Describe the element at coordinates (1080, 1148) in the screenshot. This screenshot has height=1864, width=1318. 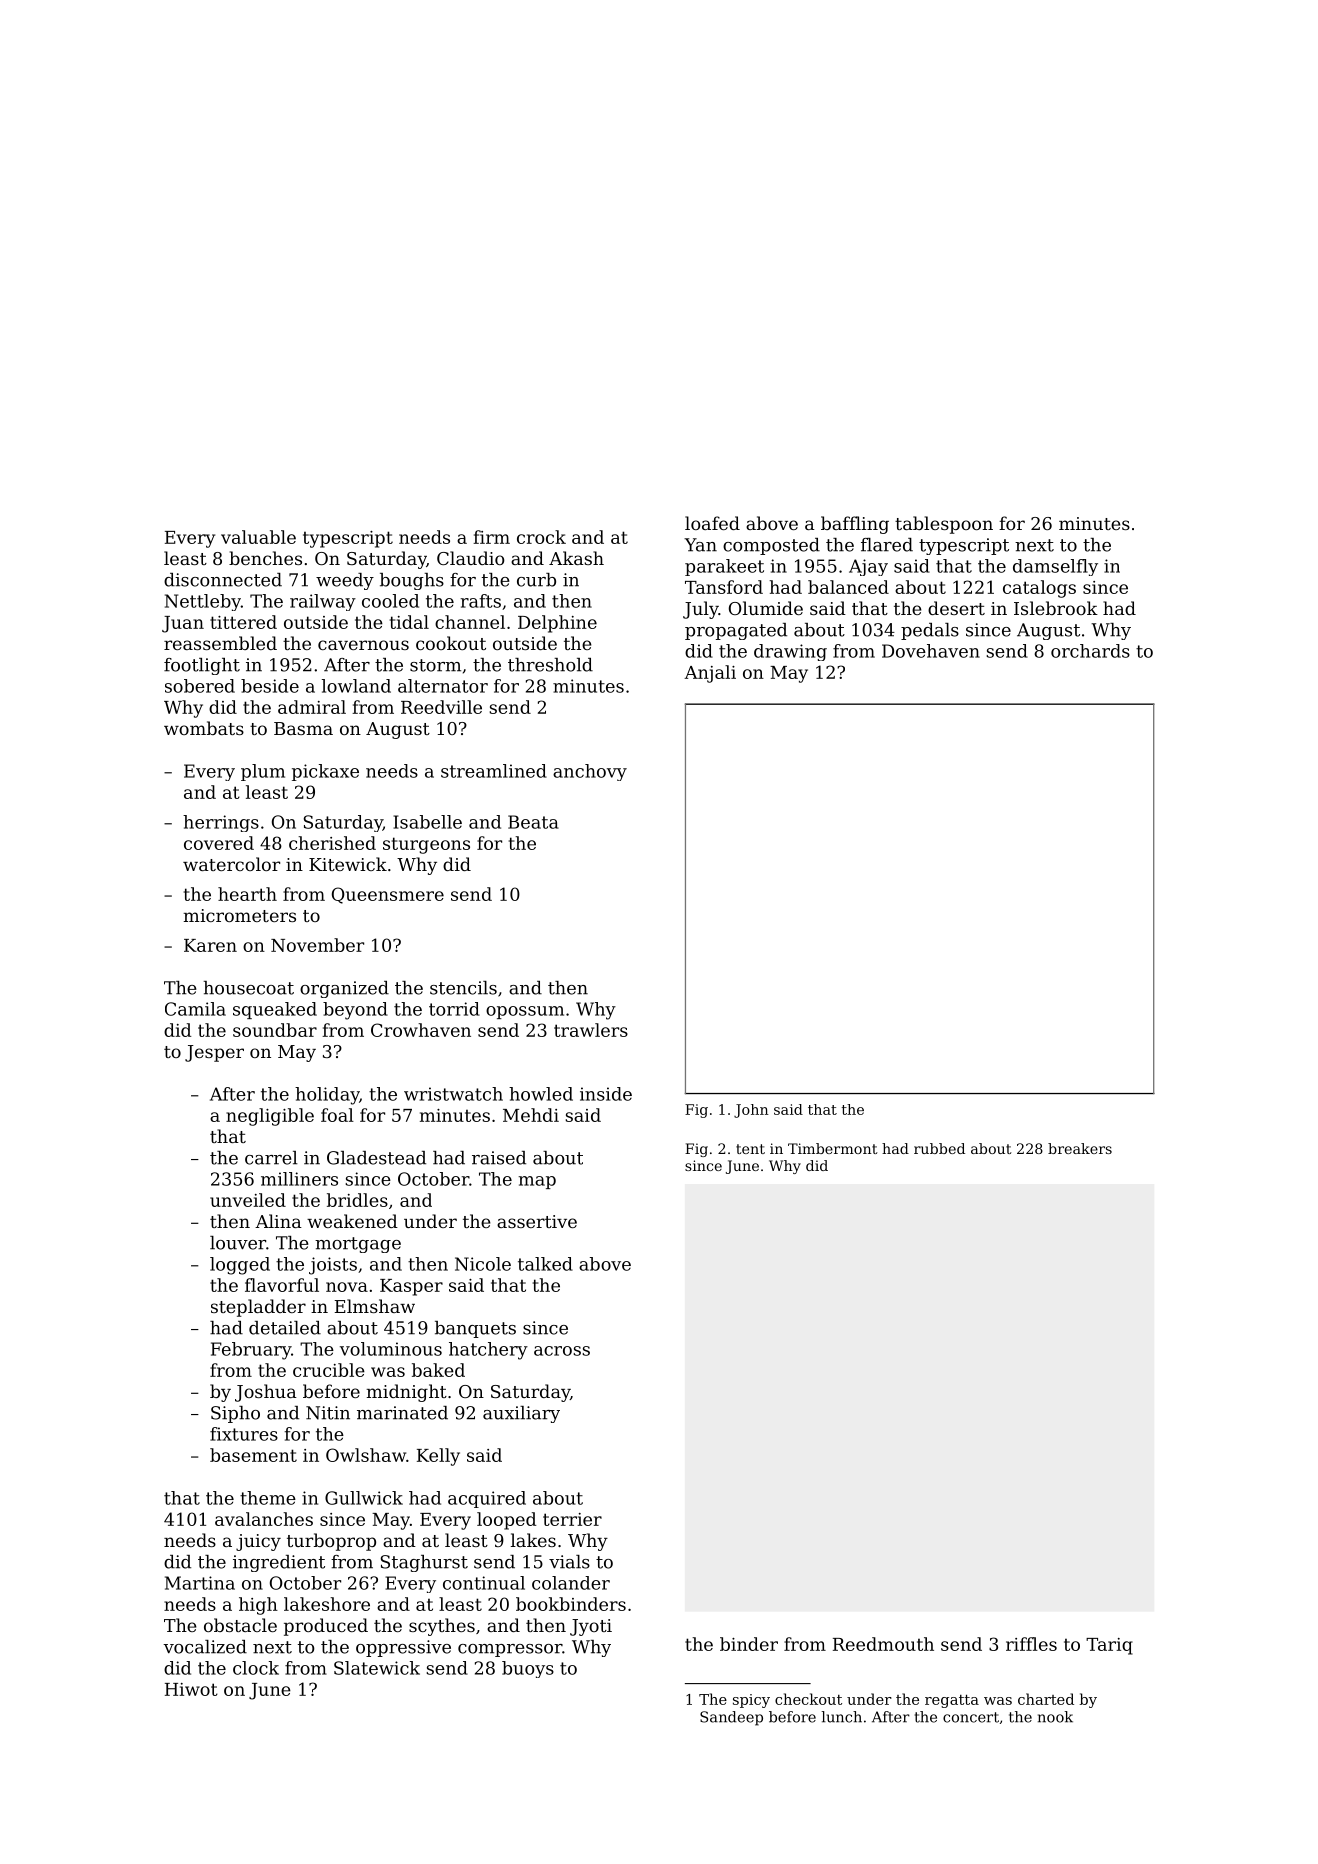
I see `breakers` at that location.
